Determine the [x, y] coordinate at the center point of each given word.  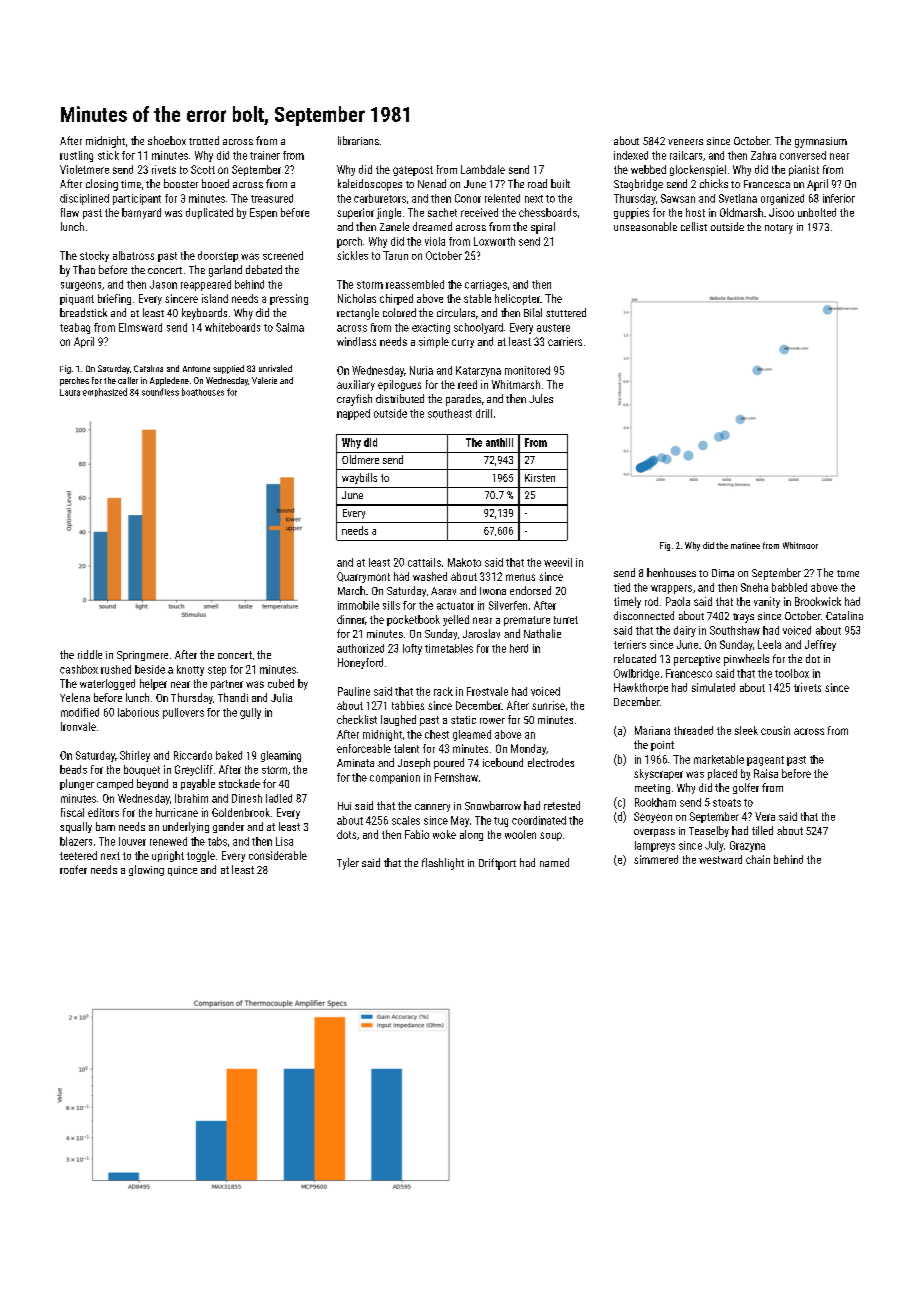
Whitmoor [800, 545]
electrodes [551, 762]
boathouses [203, 392]
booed [215, 183]
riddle [90, 654]
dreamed [432, 226]
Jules [541, 398]
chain [758, 859]
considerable [278, 855]
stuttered [566, 312]
